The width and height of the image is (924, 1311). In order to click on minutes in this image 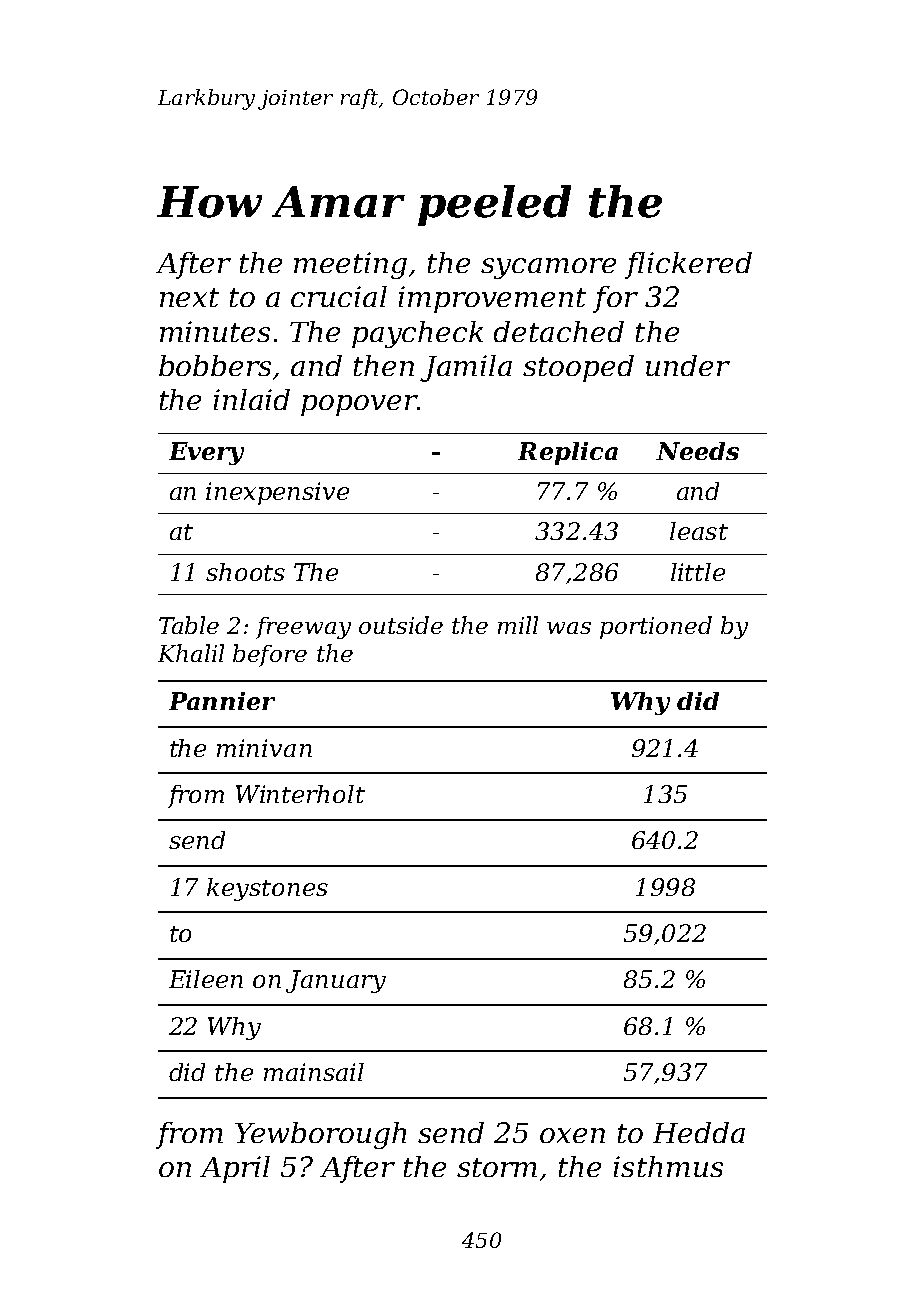, I will do `click(215, 331)`.
